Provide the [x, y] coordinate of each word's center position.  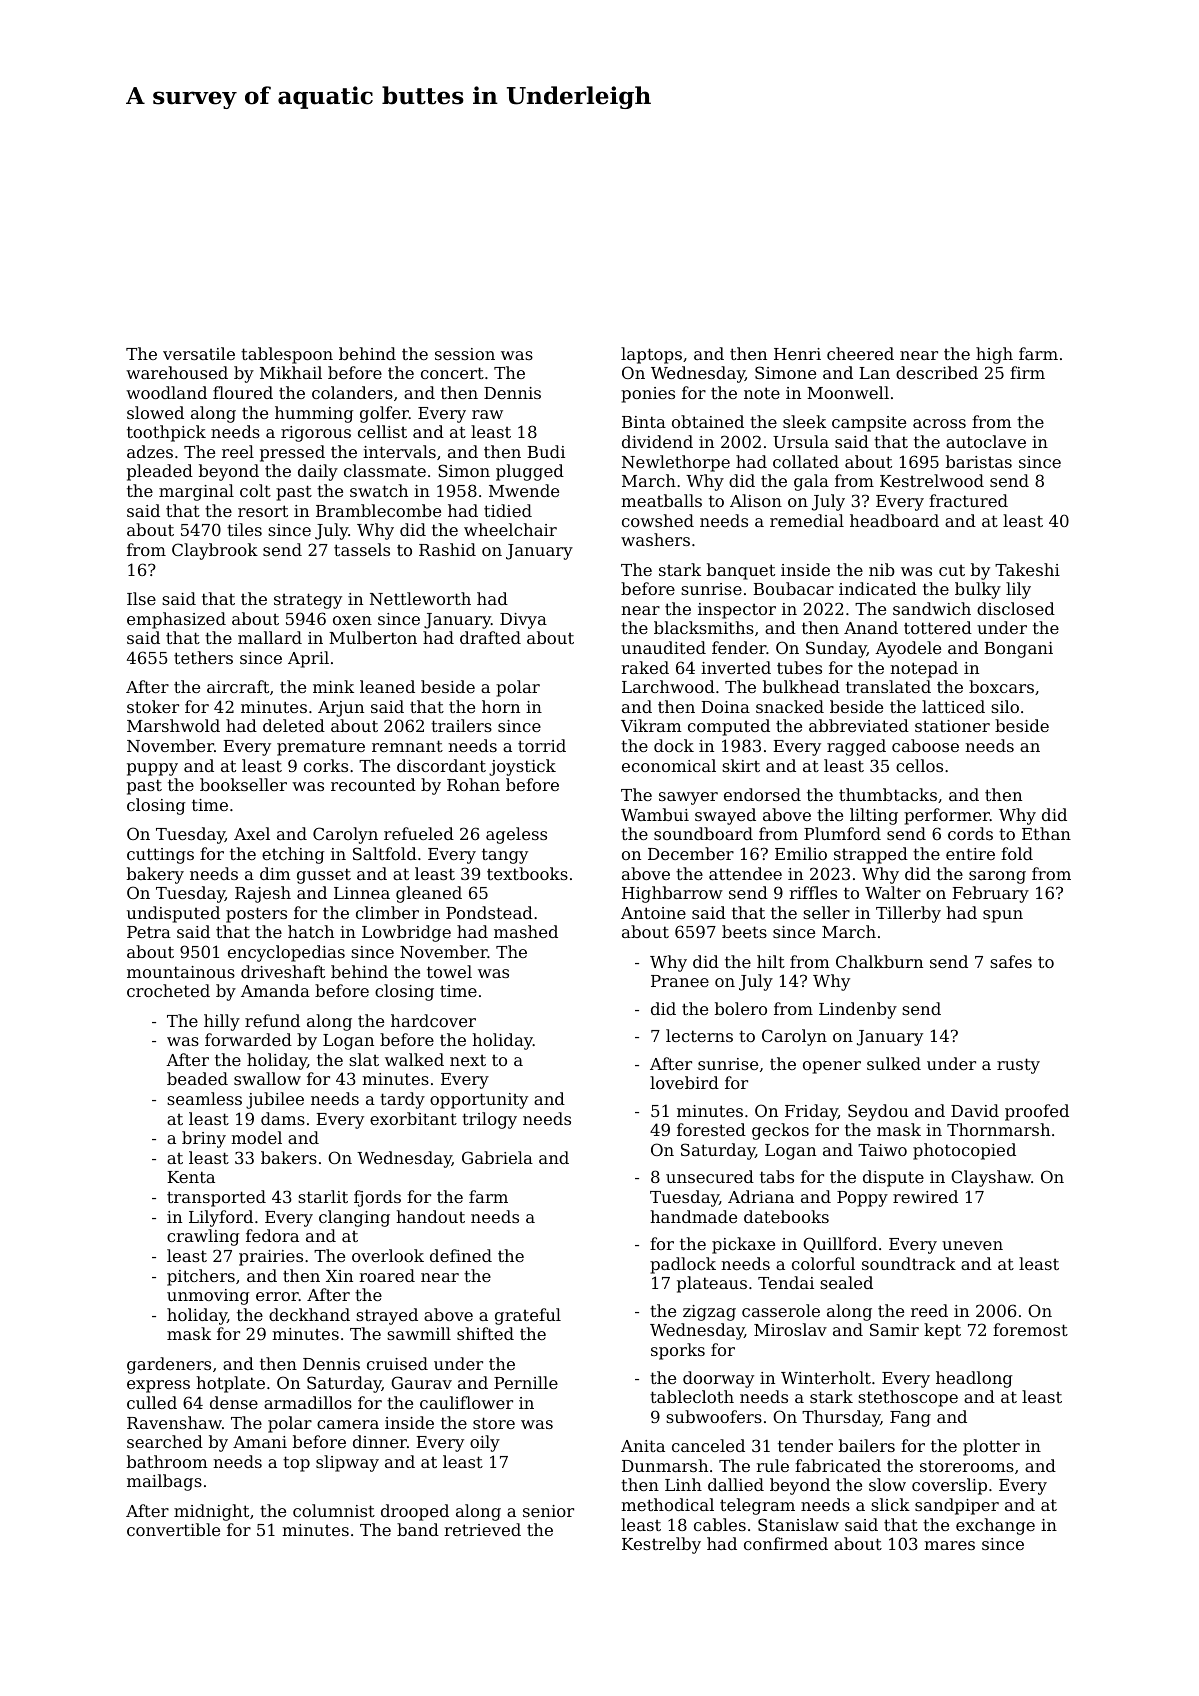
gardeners [169, 1365]
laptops [651, 355]
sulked [894, 1063]
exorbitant [413, 1118]
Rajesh [263, 894]
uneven [972, 1245]
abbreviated [859, 725]
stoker [153, 706]
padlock [683, 1265]
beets [744, 931]
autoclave [986, 441]
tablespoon [287, 355]
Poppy [862, 1199]
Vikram [651, 725]
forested [711, 1129]
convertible [173, 1529]
